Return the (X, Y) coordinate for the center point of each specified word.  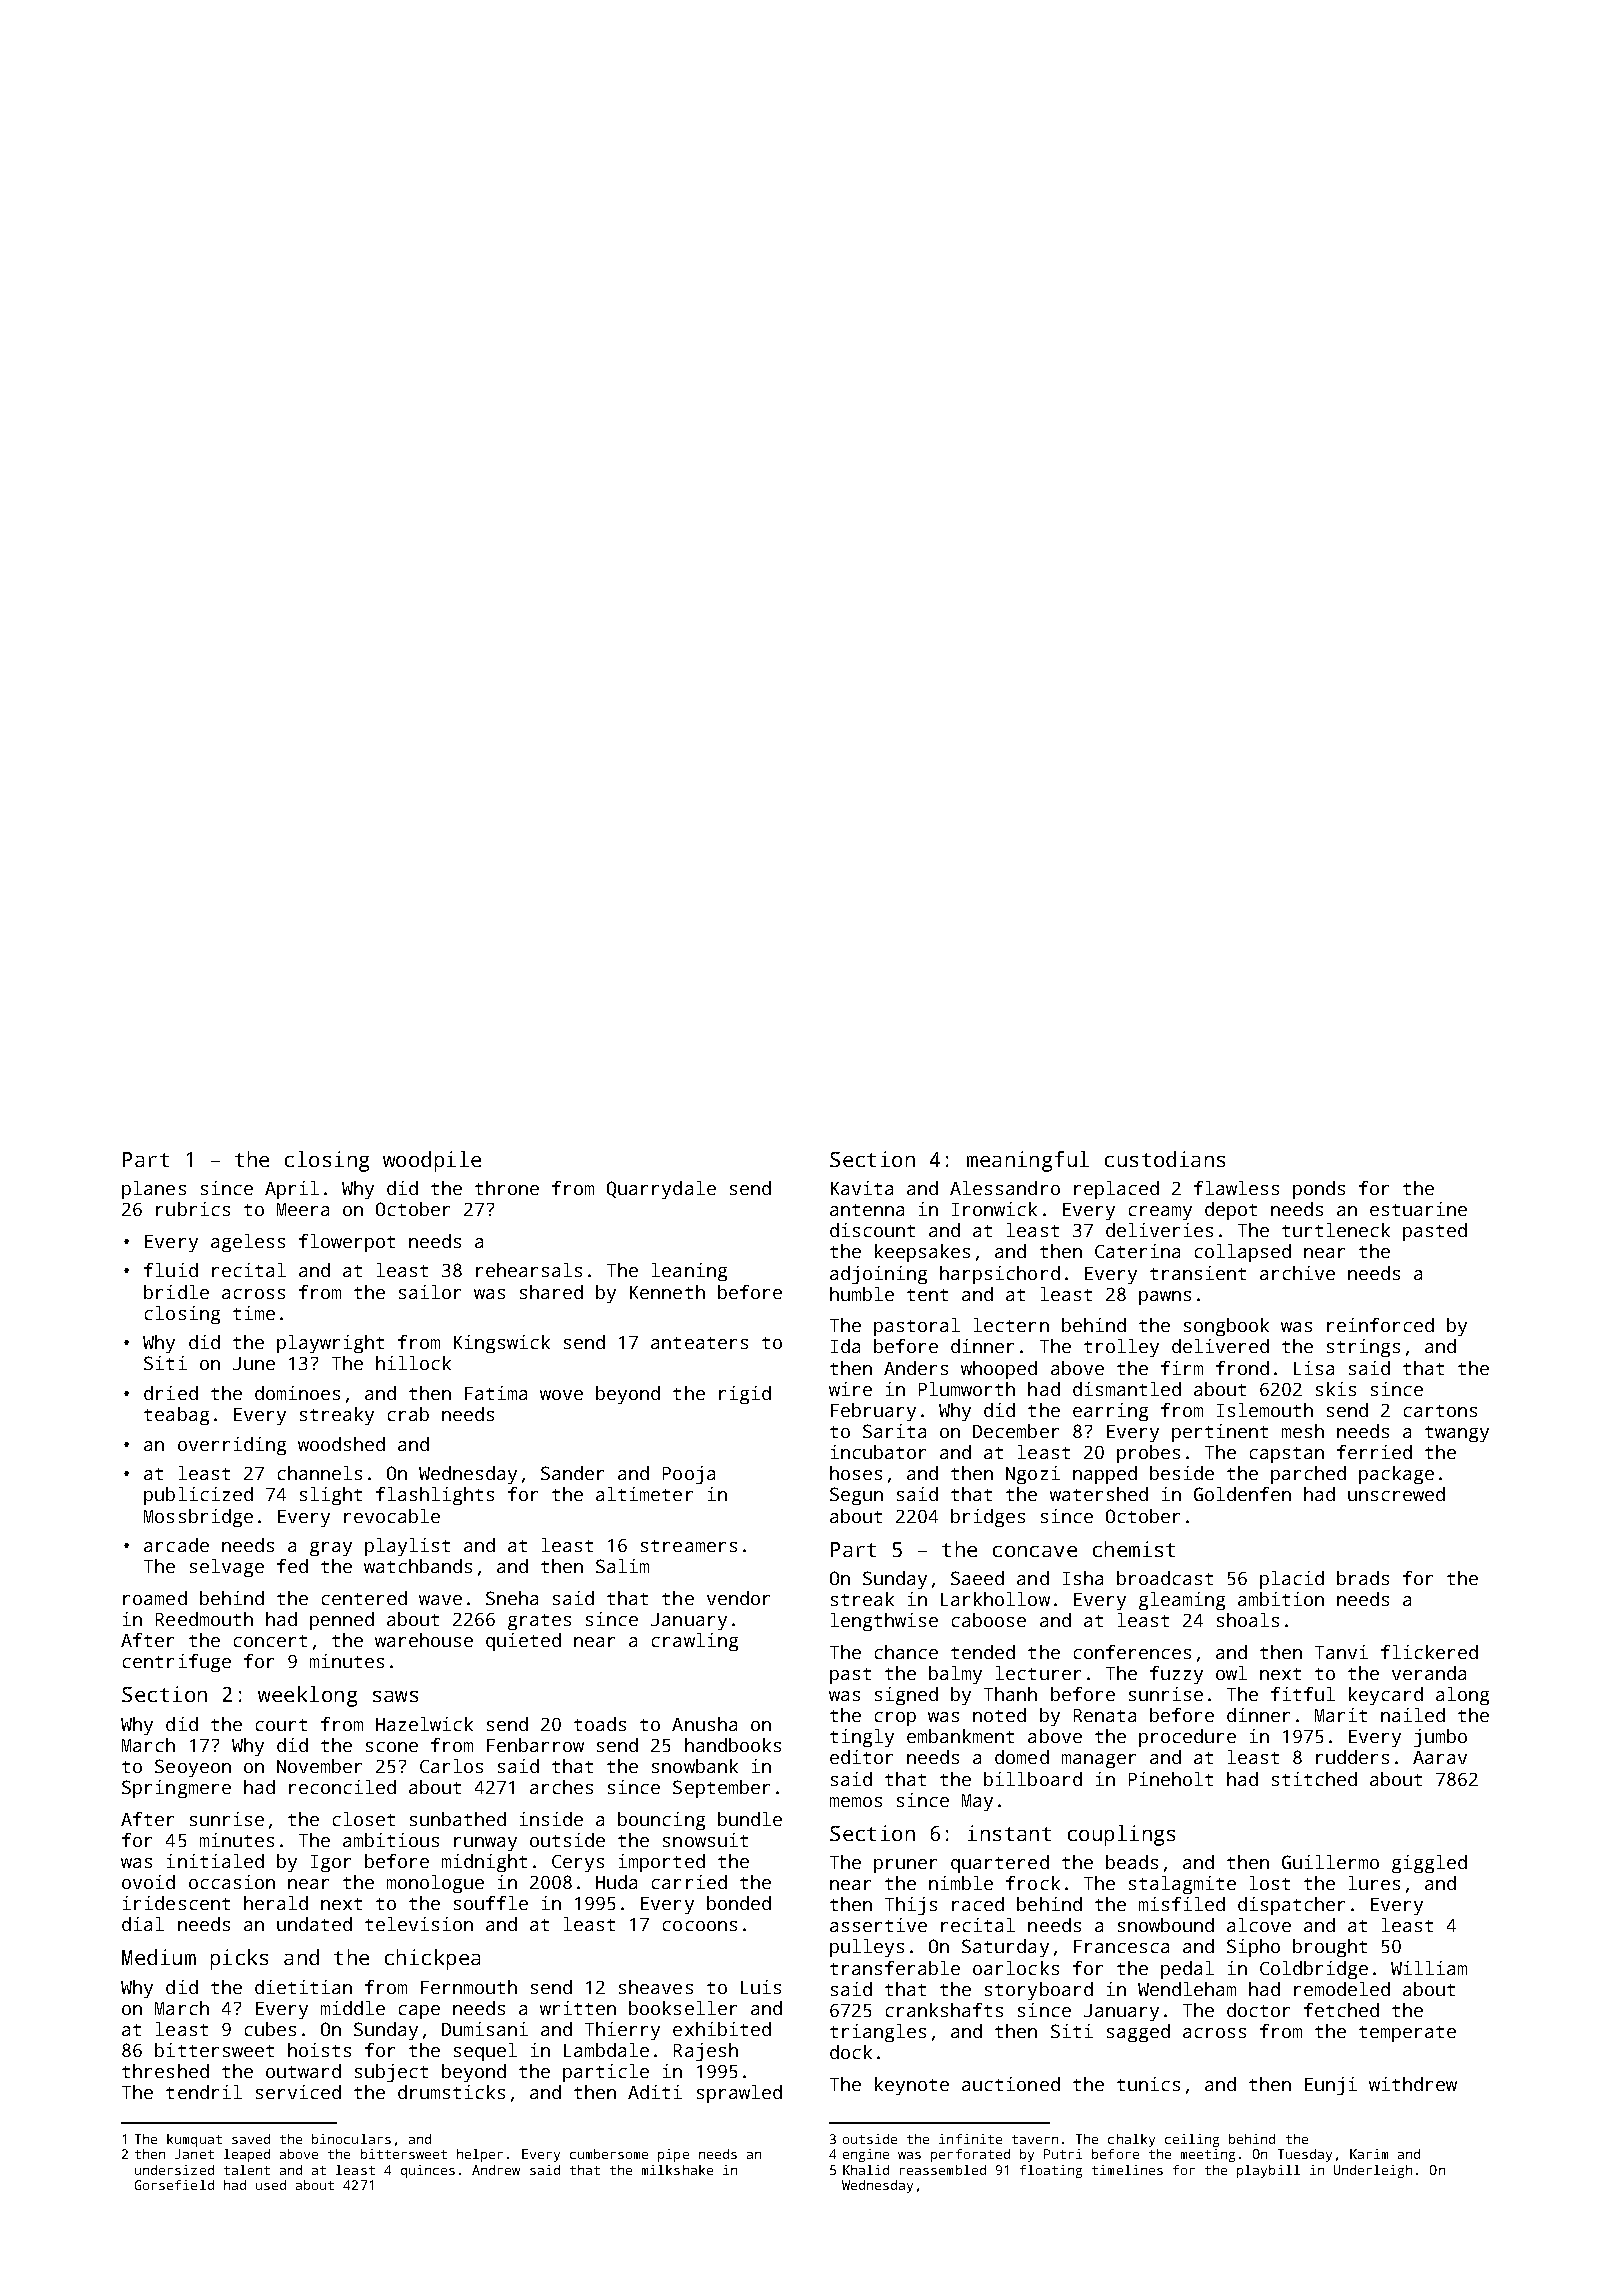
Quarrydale (661, 1190)
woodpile (432, 1161)
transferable (895, 1968)
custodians (1165, 1159)
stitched (1314, 1779)
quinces (428, 2171)
